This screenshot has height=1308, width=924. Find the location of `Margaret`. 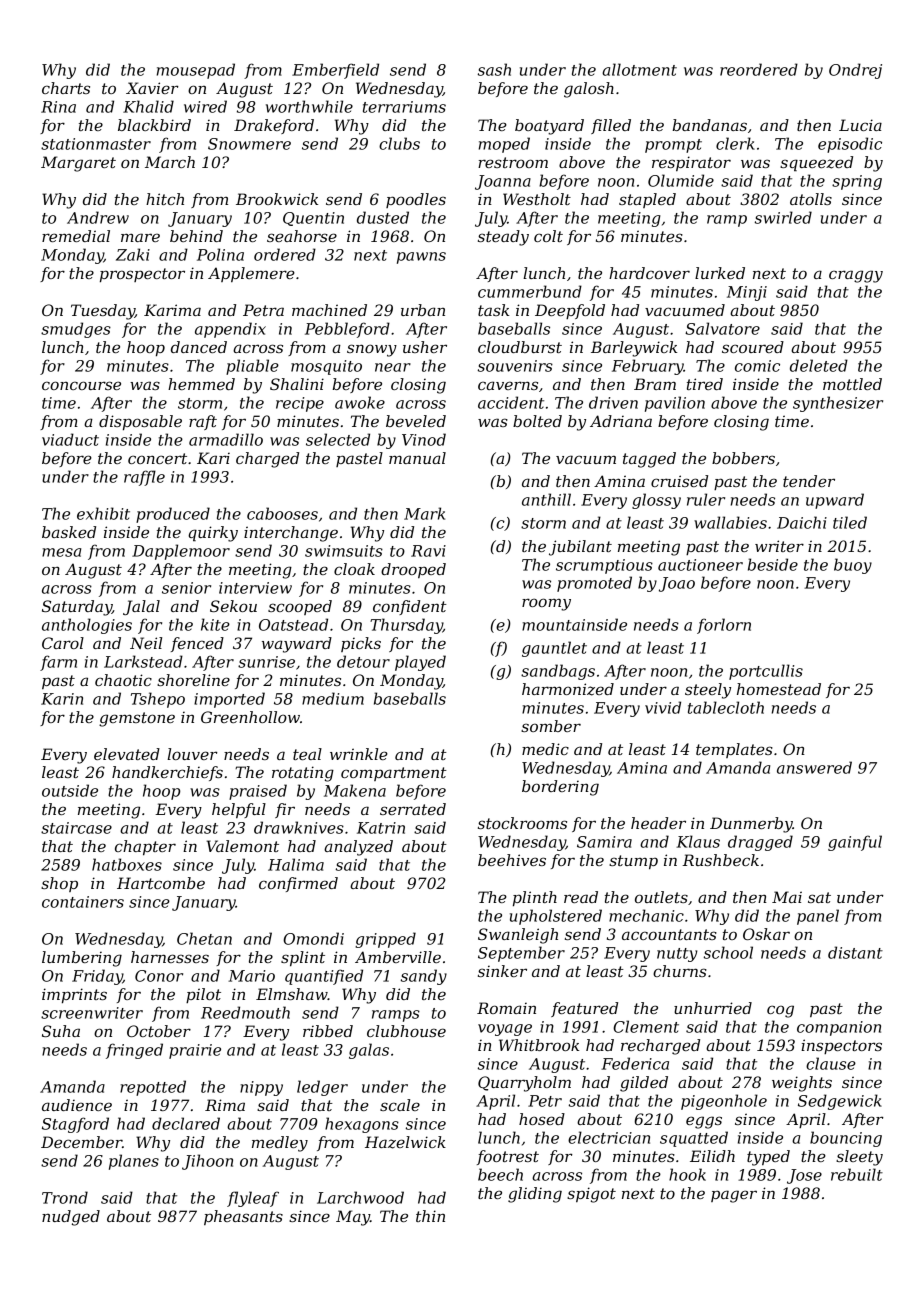

Margaret is located at coordinates (78, 164).
